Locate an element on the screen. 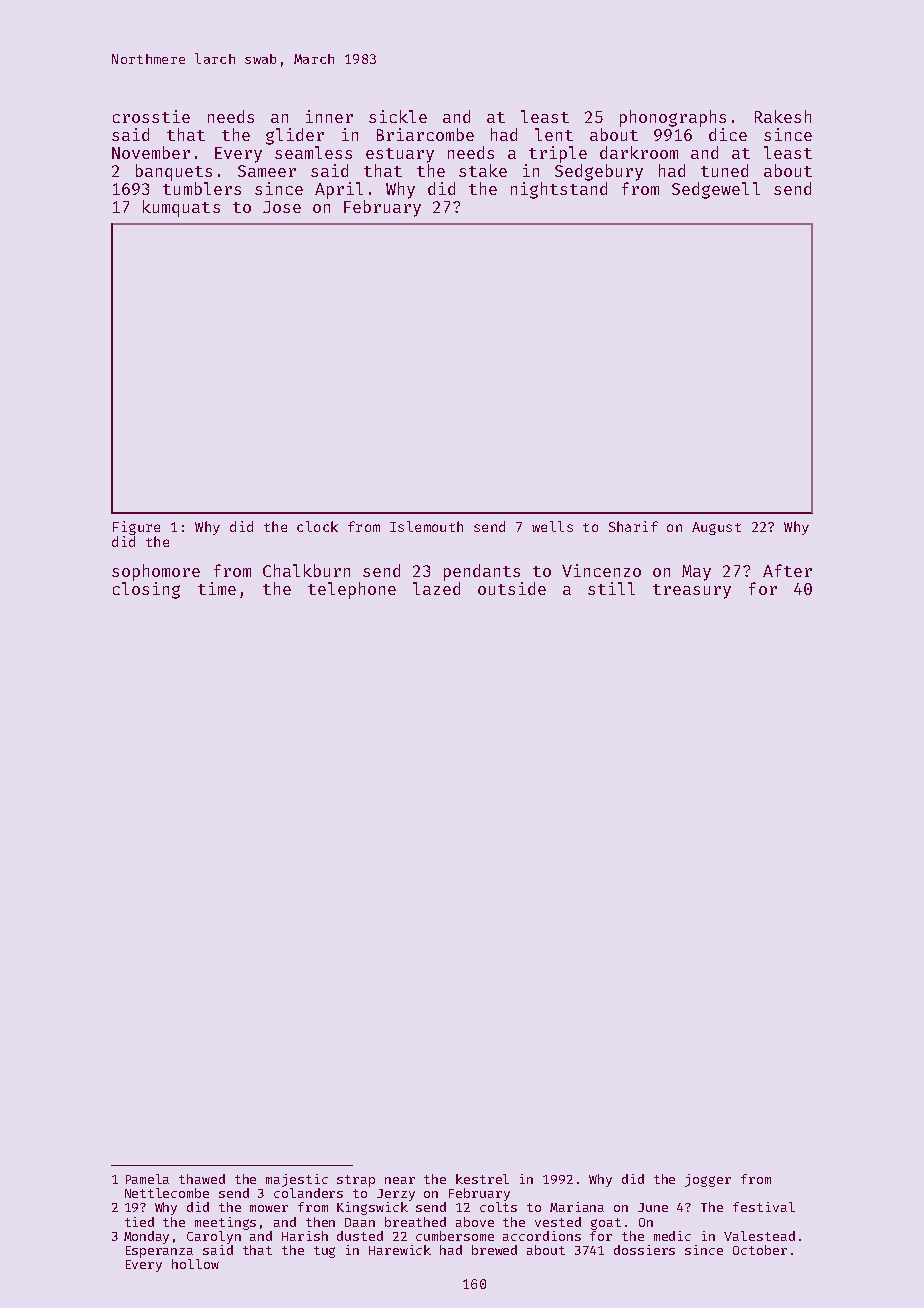  After is located at coordinates (787, 570).
